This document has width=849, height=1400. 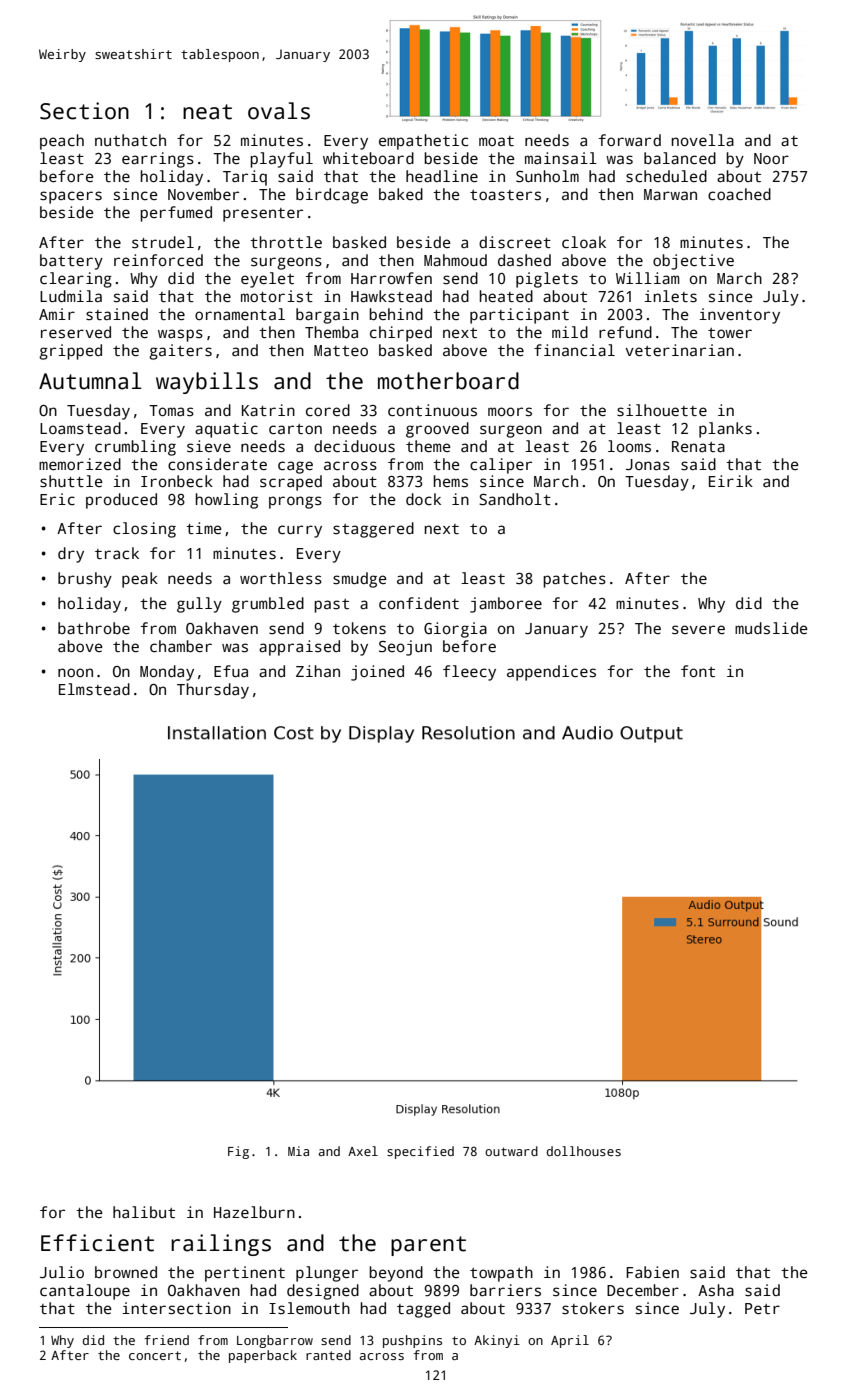 I want to click on piglets, so click(x=547, y=280).
